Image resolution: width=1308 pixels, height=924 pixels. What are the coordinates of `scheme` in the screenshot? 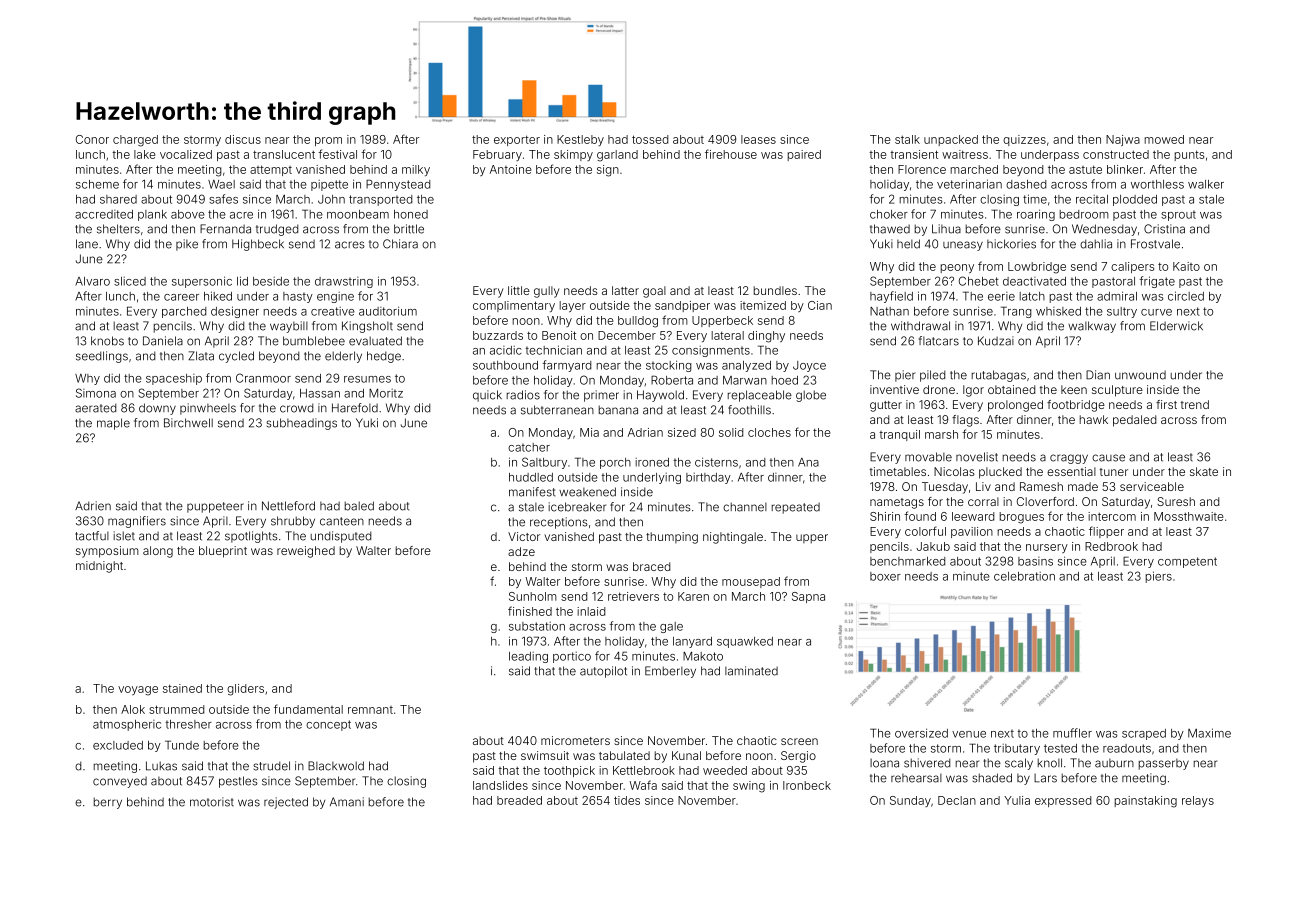 It's located at (97, 184).
